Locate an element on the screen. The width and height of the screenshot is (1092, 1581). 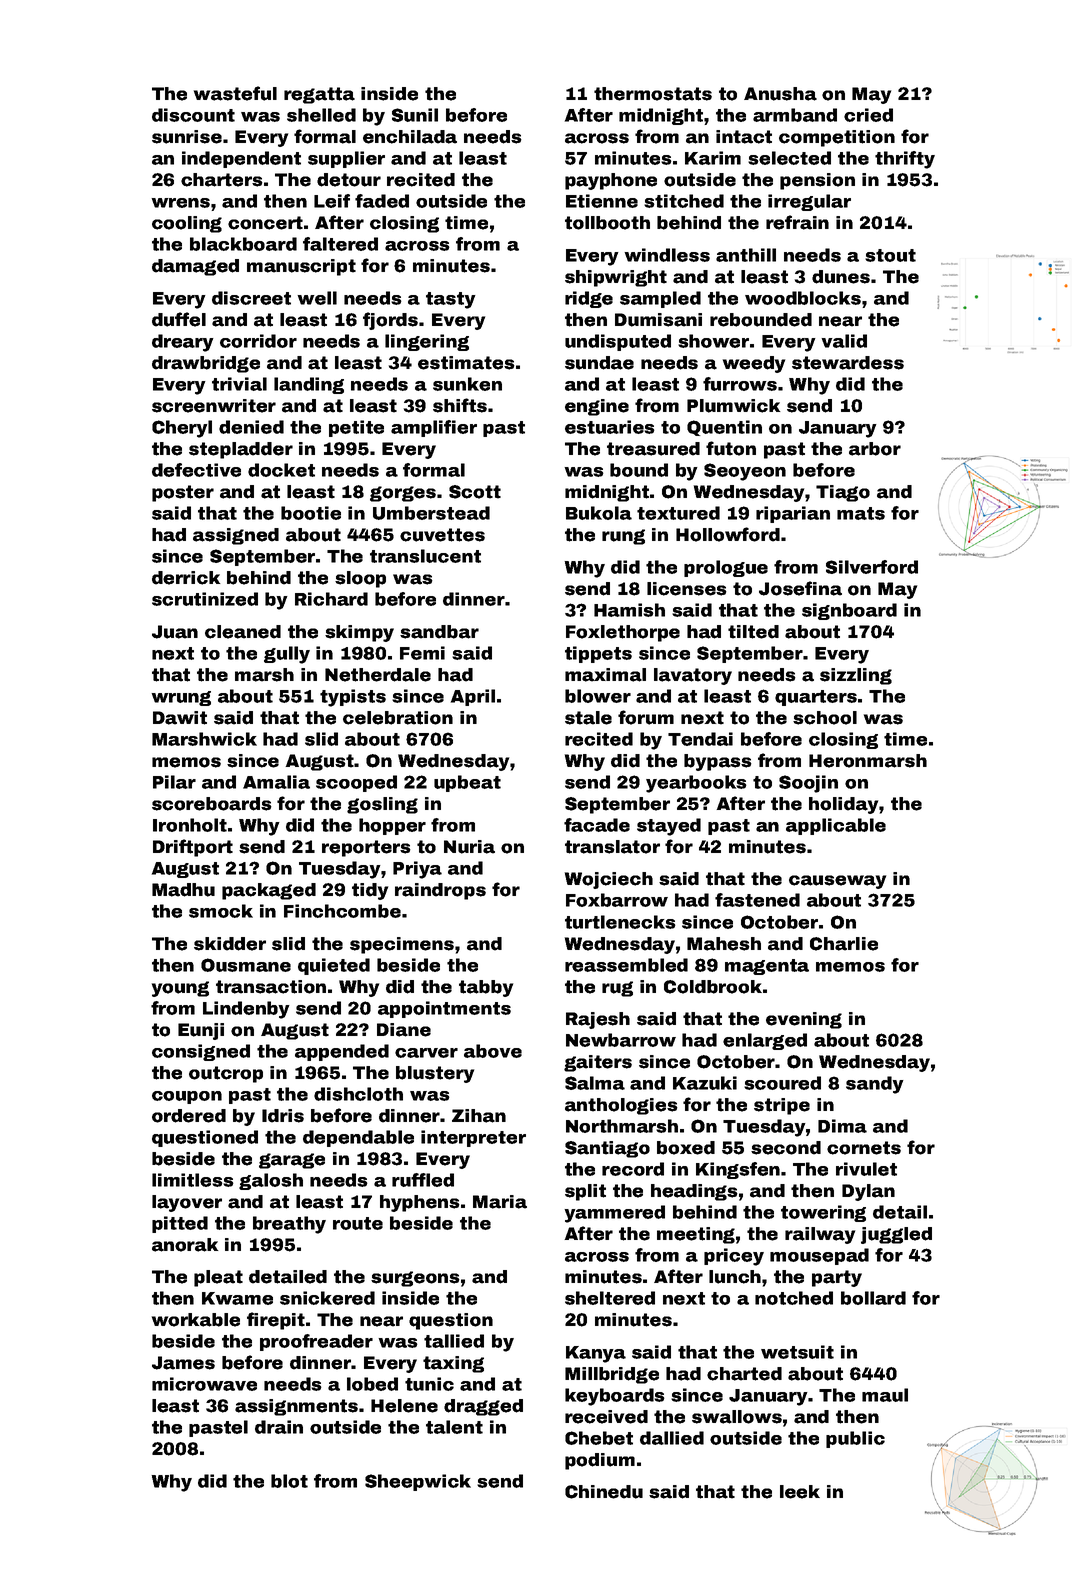
James is located at coordinates (183, 1363).
